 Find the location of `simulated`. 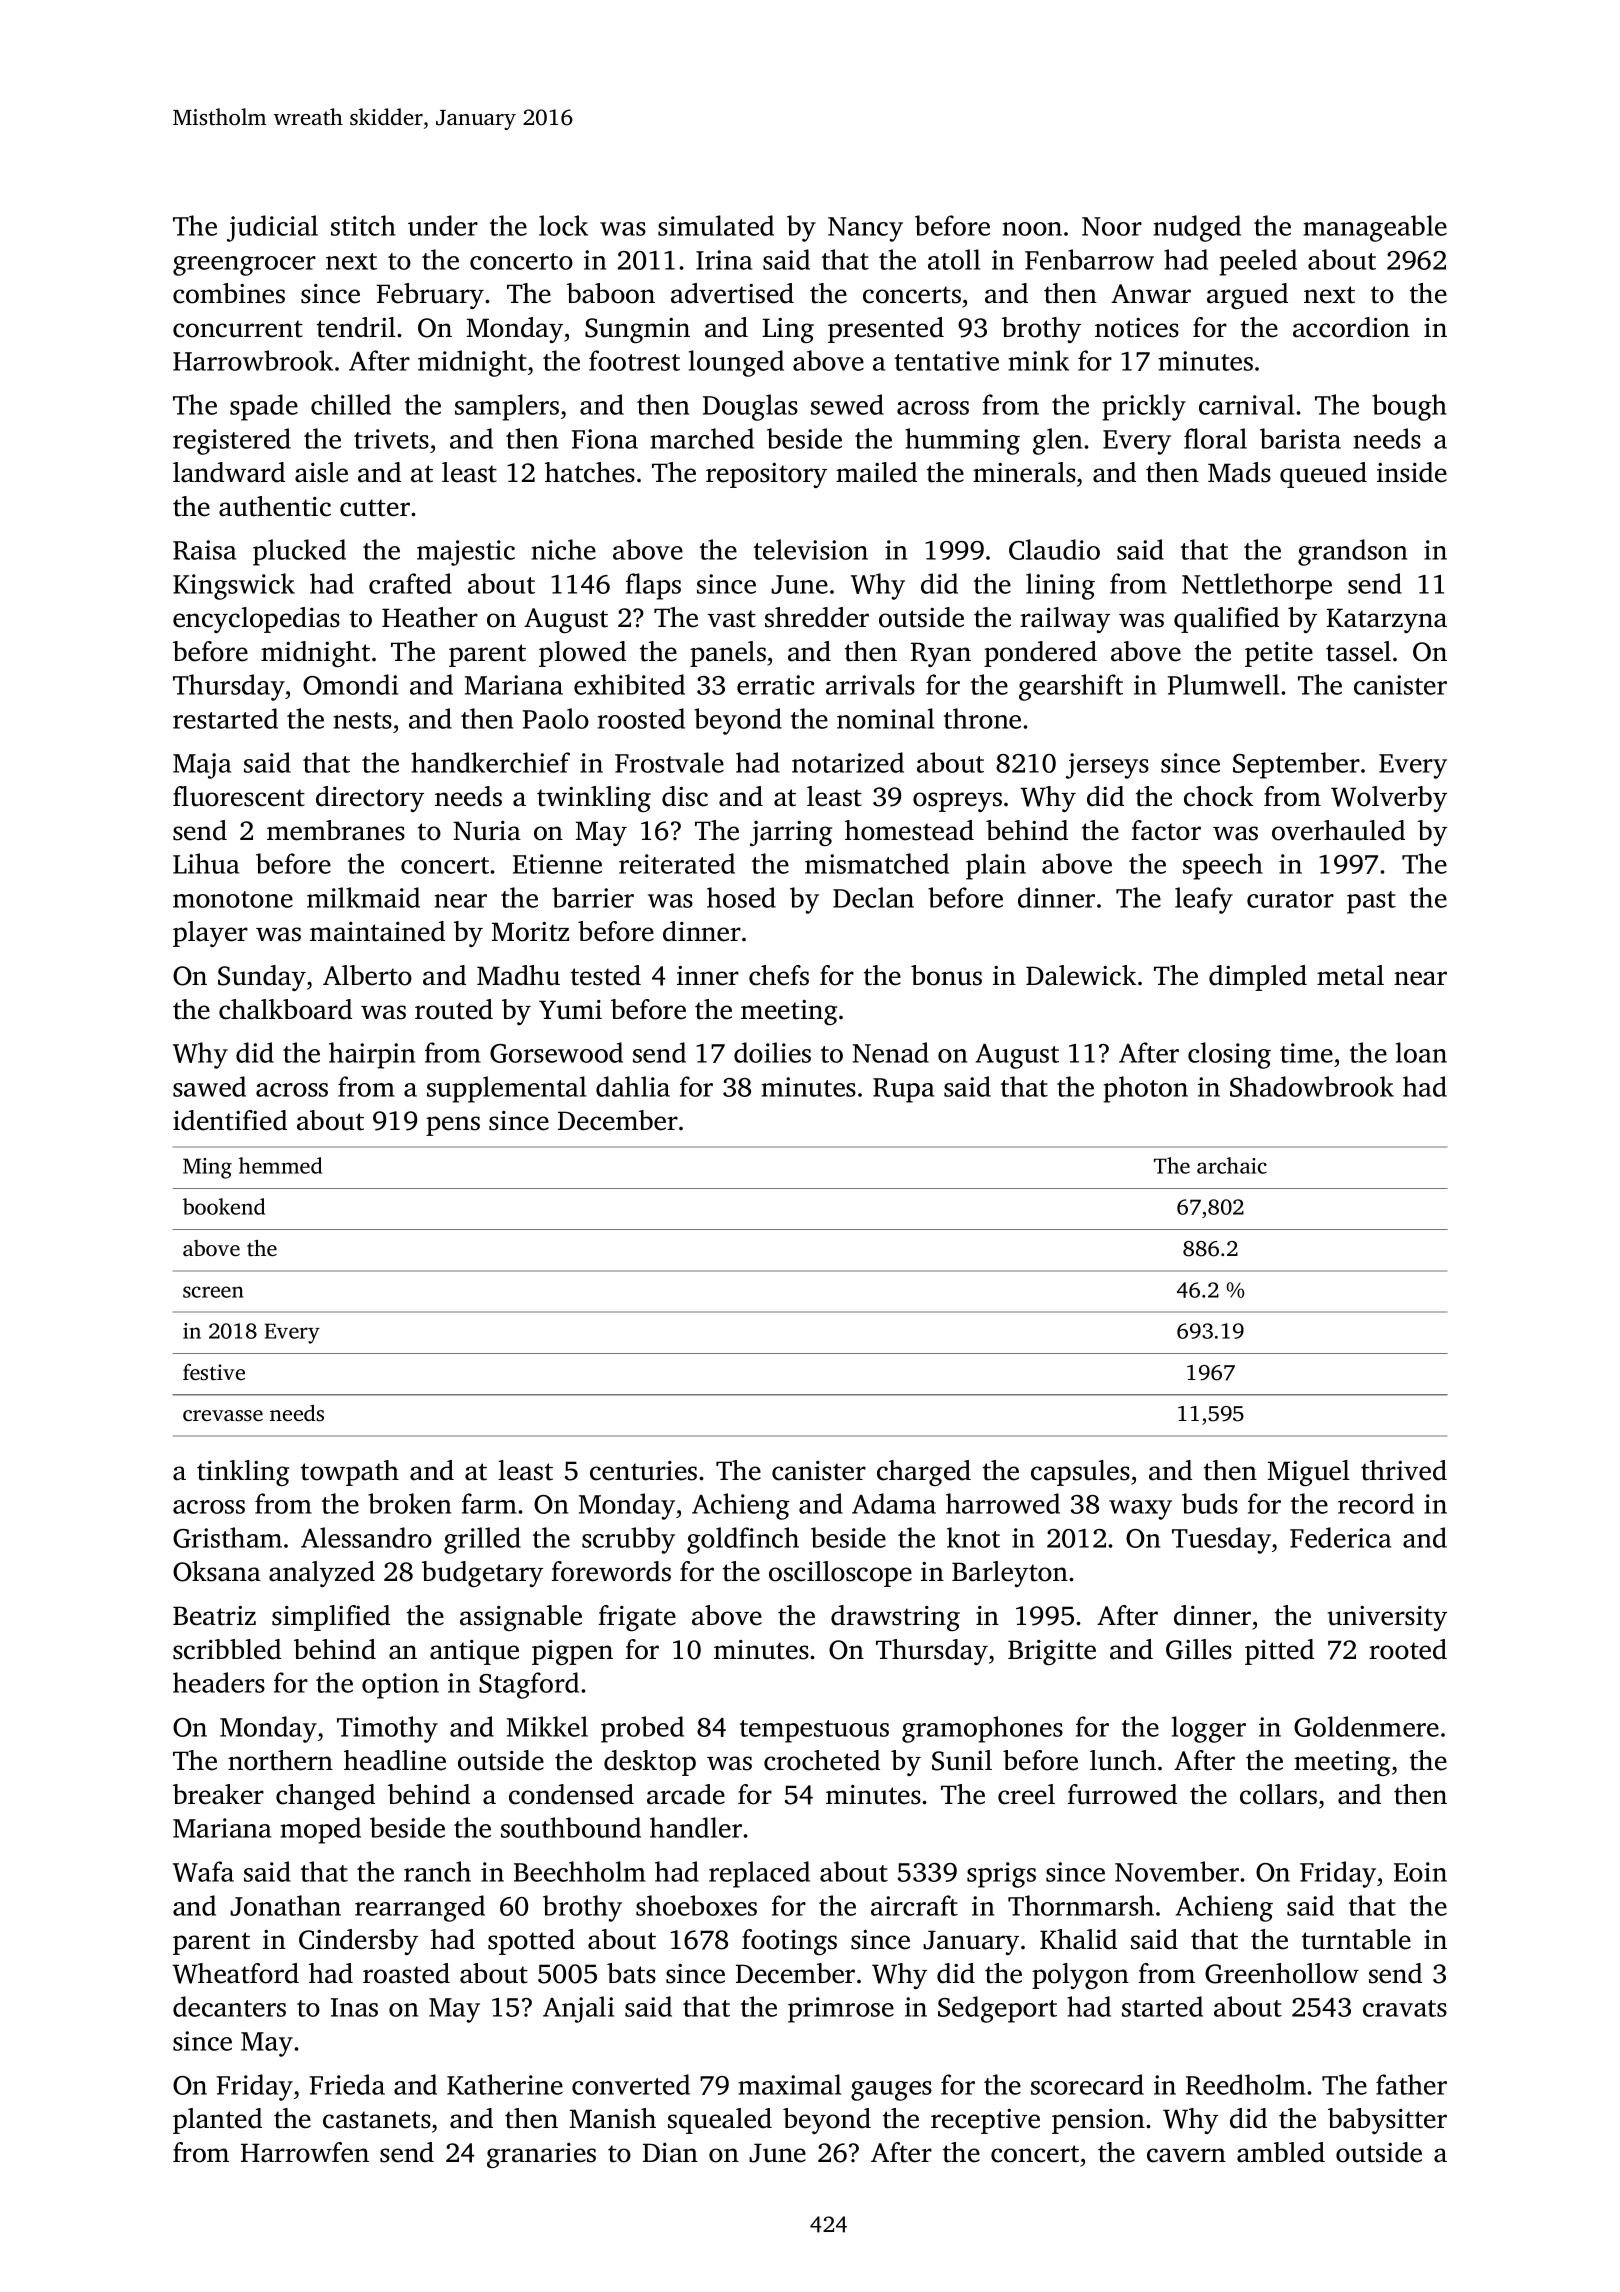

simulated is located at coordinates (716, 225).
